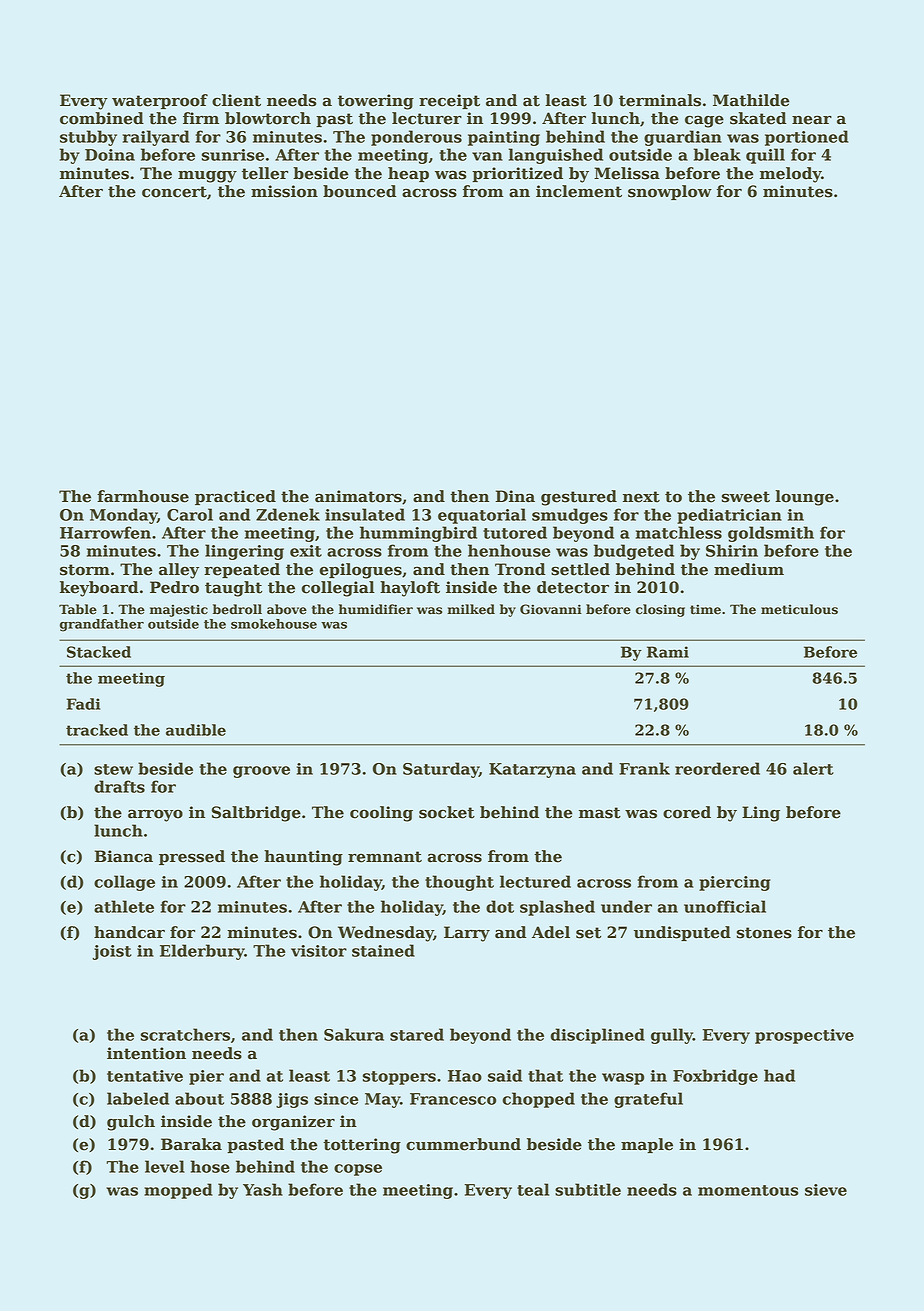 The width and height of the screenshot is (924, 1311). Describe the element at coordinates (517, 174) in the screenshot. I see `prioritized` at that location.
